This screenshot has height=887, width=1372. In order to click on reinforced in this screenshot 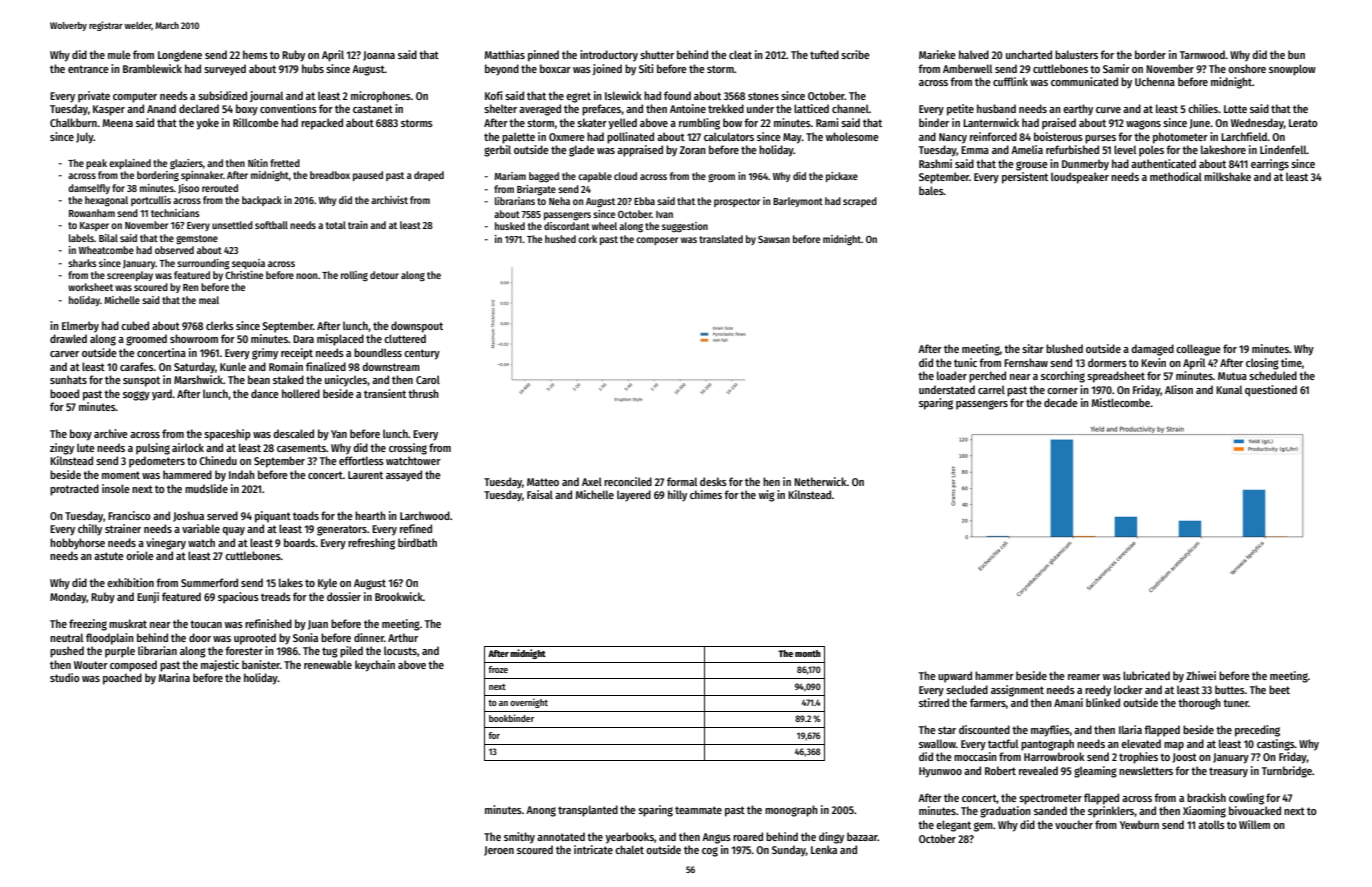, I will do `click(993, 136)`.
